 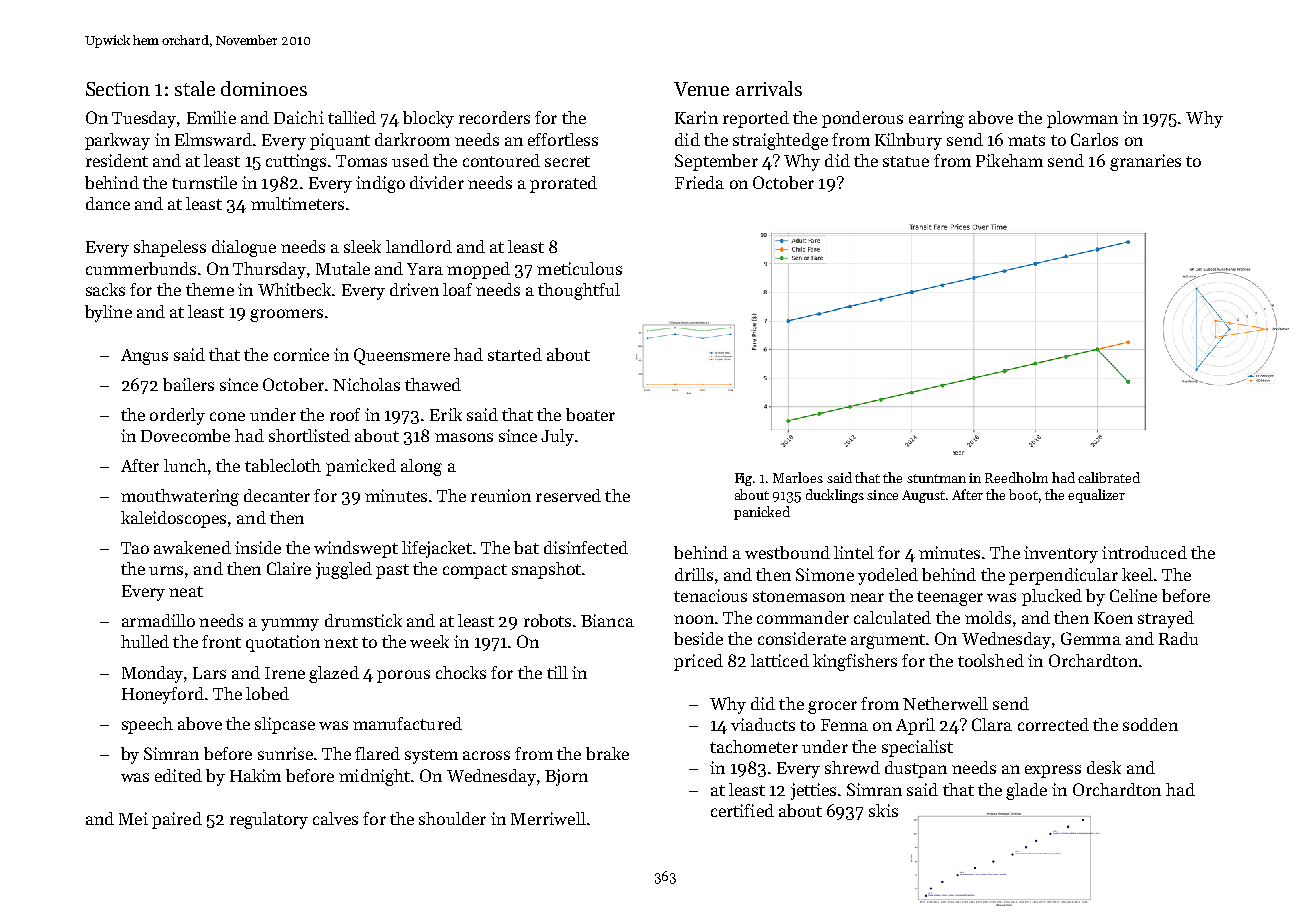 What do you see at coordinates (1104, 767) in the screenshot?
I see `desk` at bounding box center [1104, 767].
